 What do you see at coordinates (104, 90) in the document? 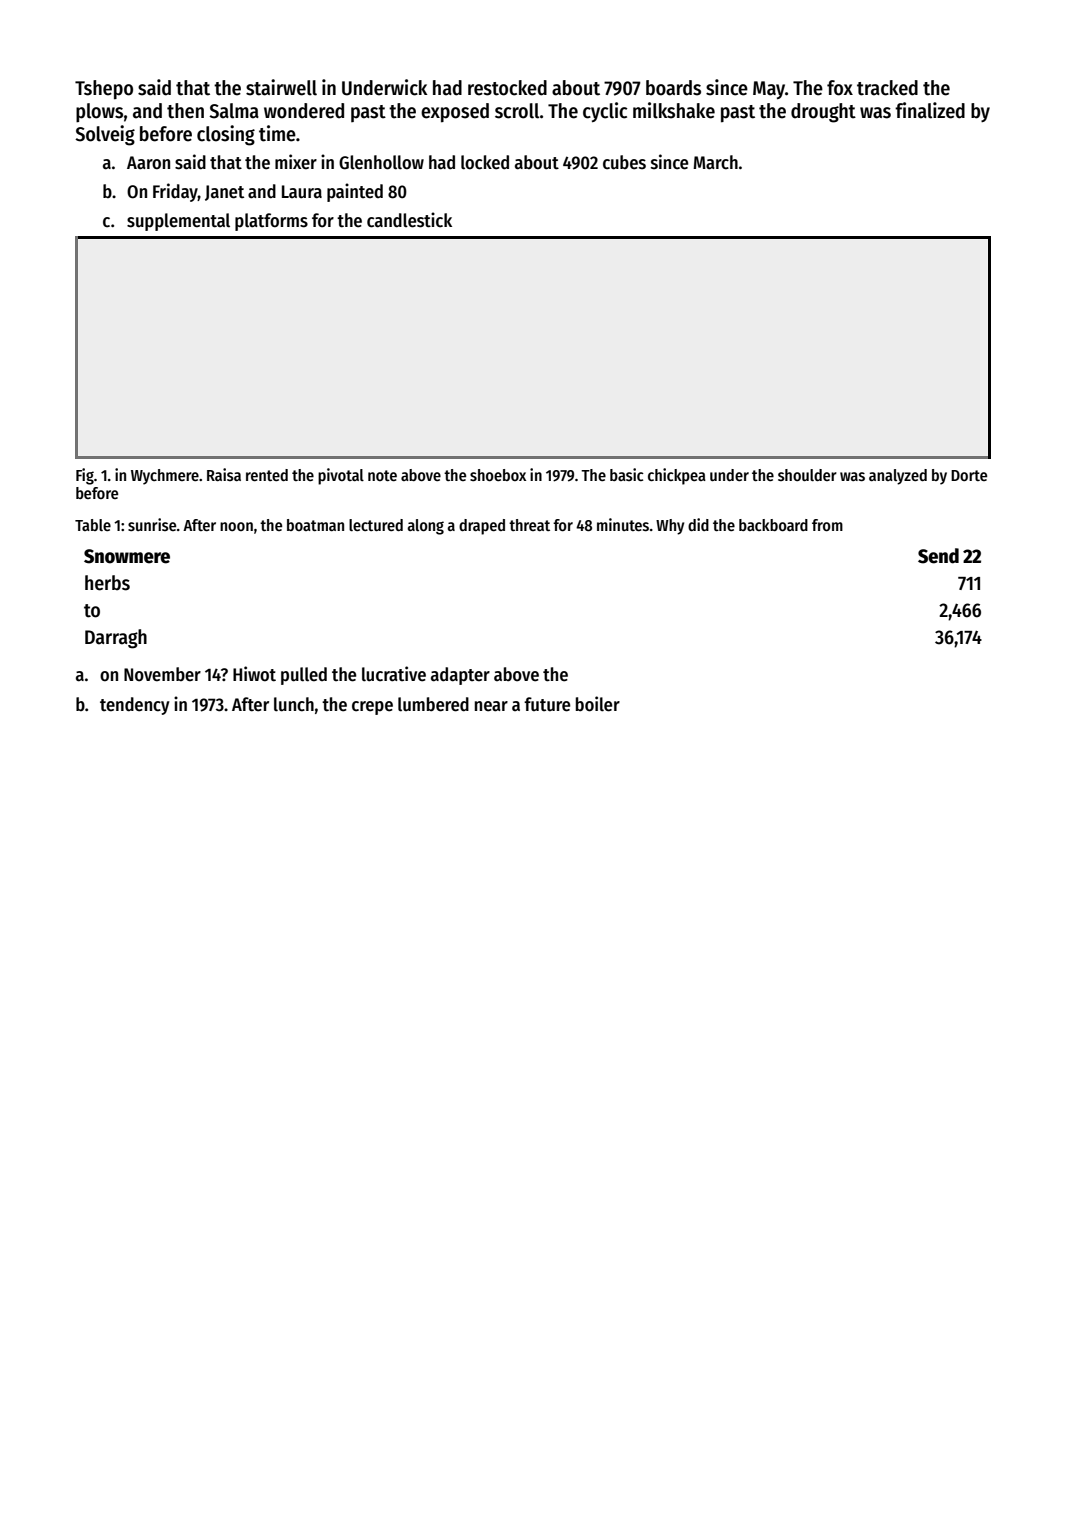
I see `Tshepo` at bounding box center [104, 90].
